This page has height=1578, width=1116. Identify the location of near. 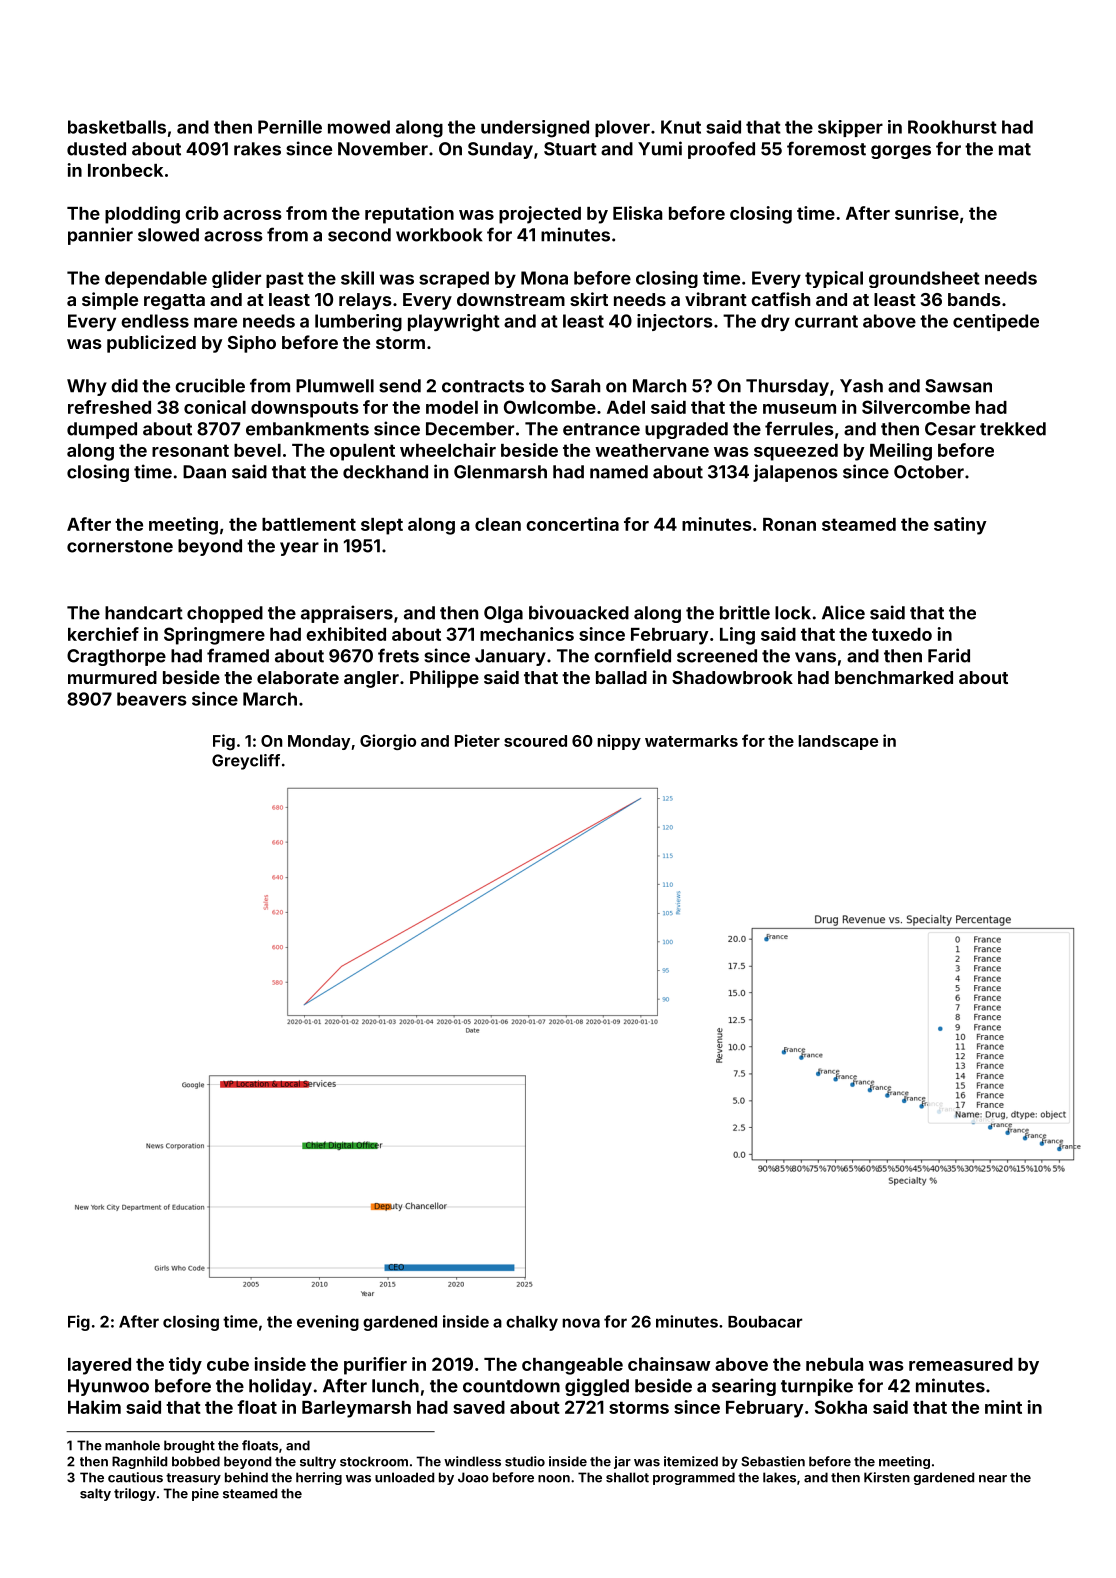
(993, 1479).
